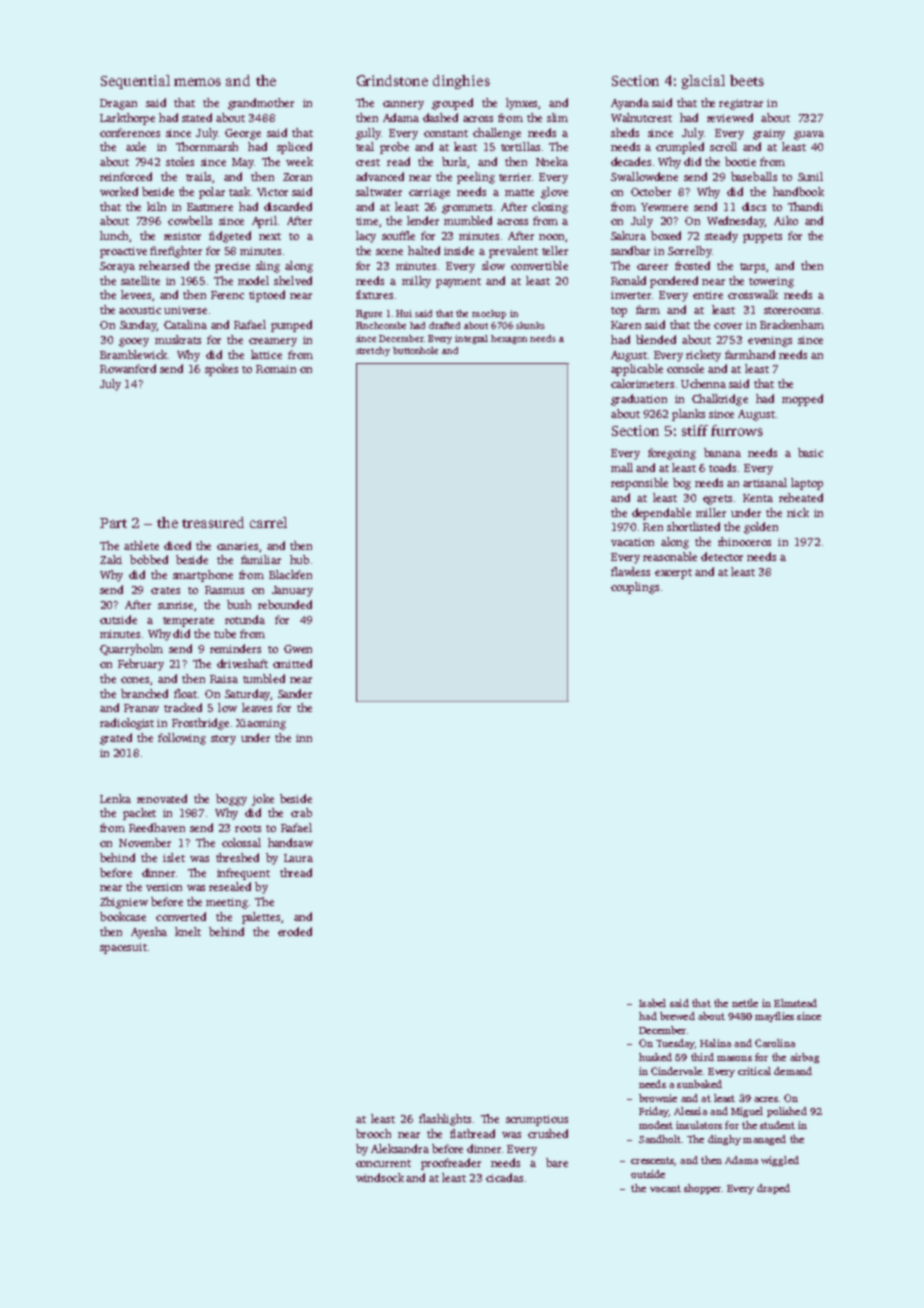 This page has width=924, height=1308. I want to click on infrequent, so click(243, 874).
